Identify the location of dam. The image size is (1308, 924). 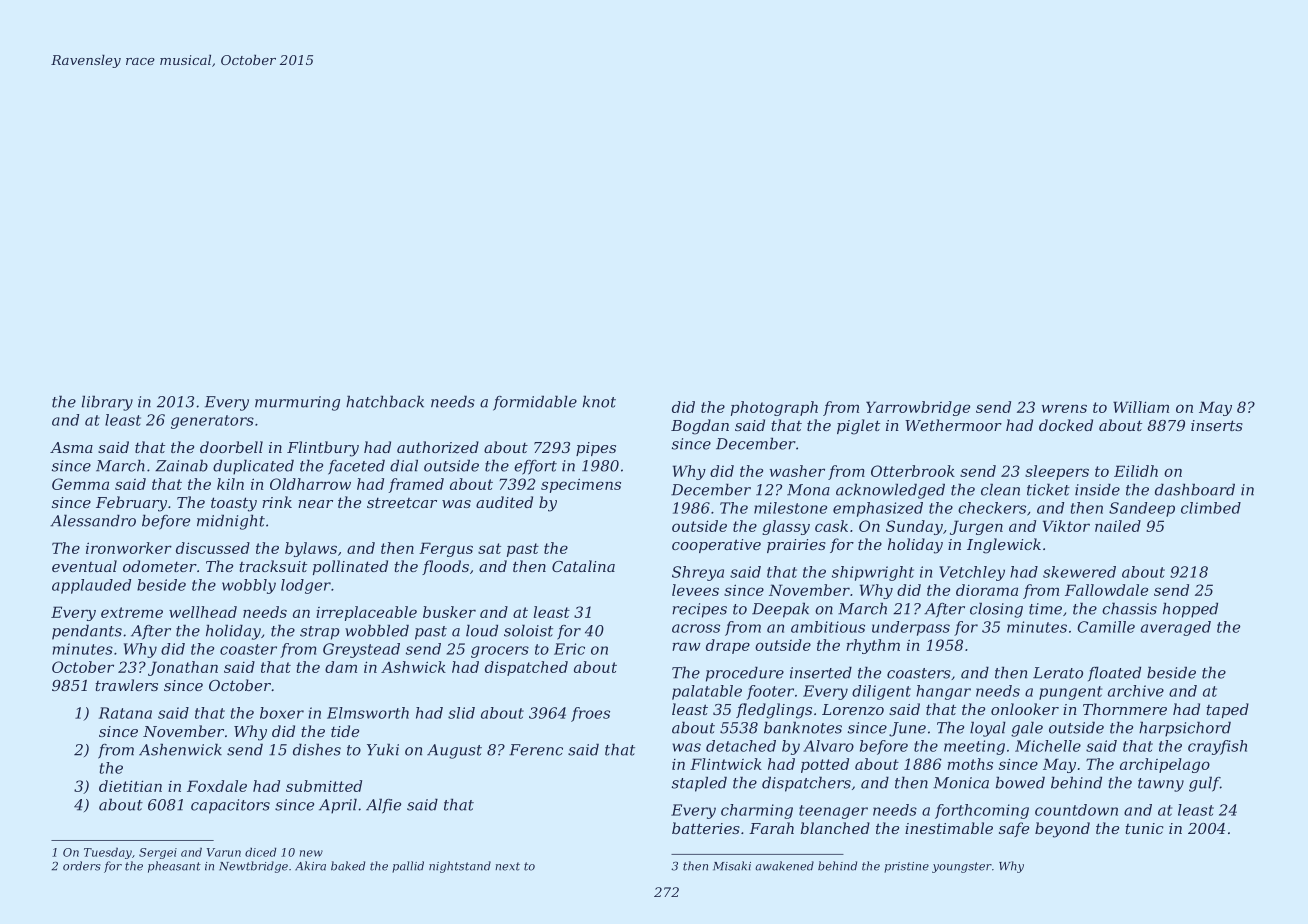
(341, 667).
